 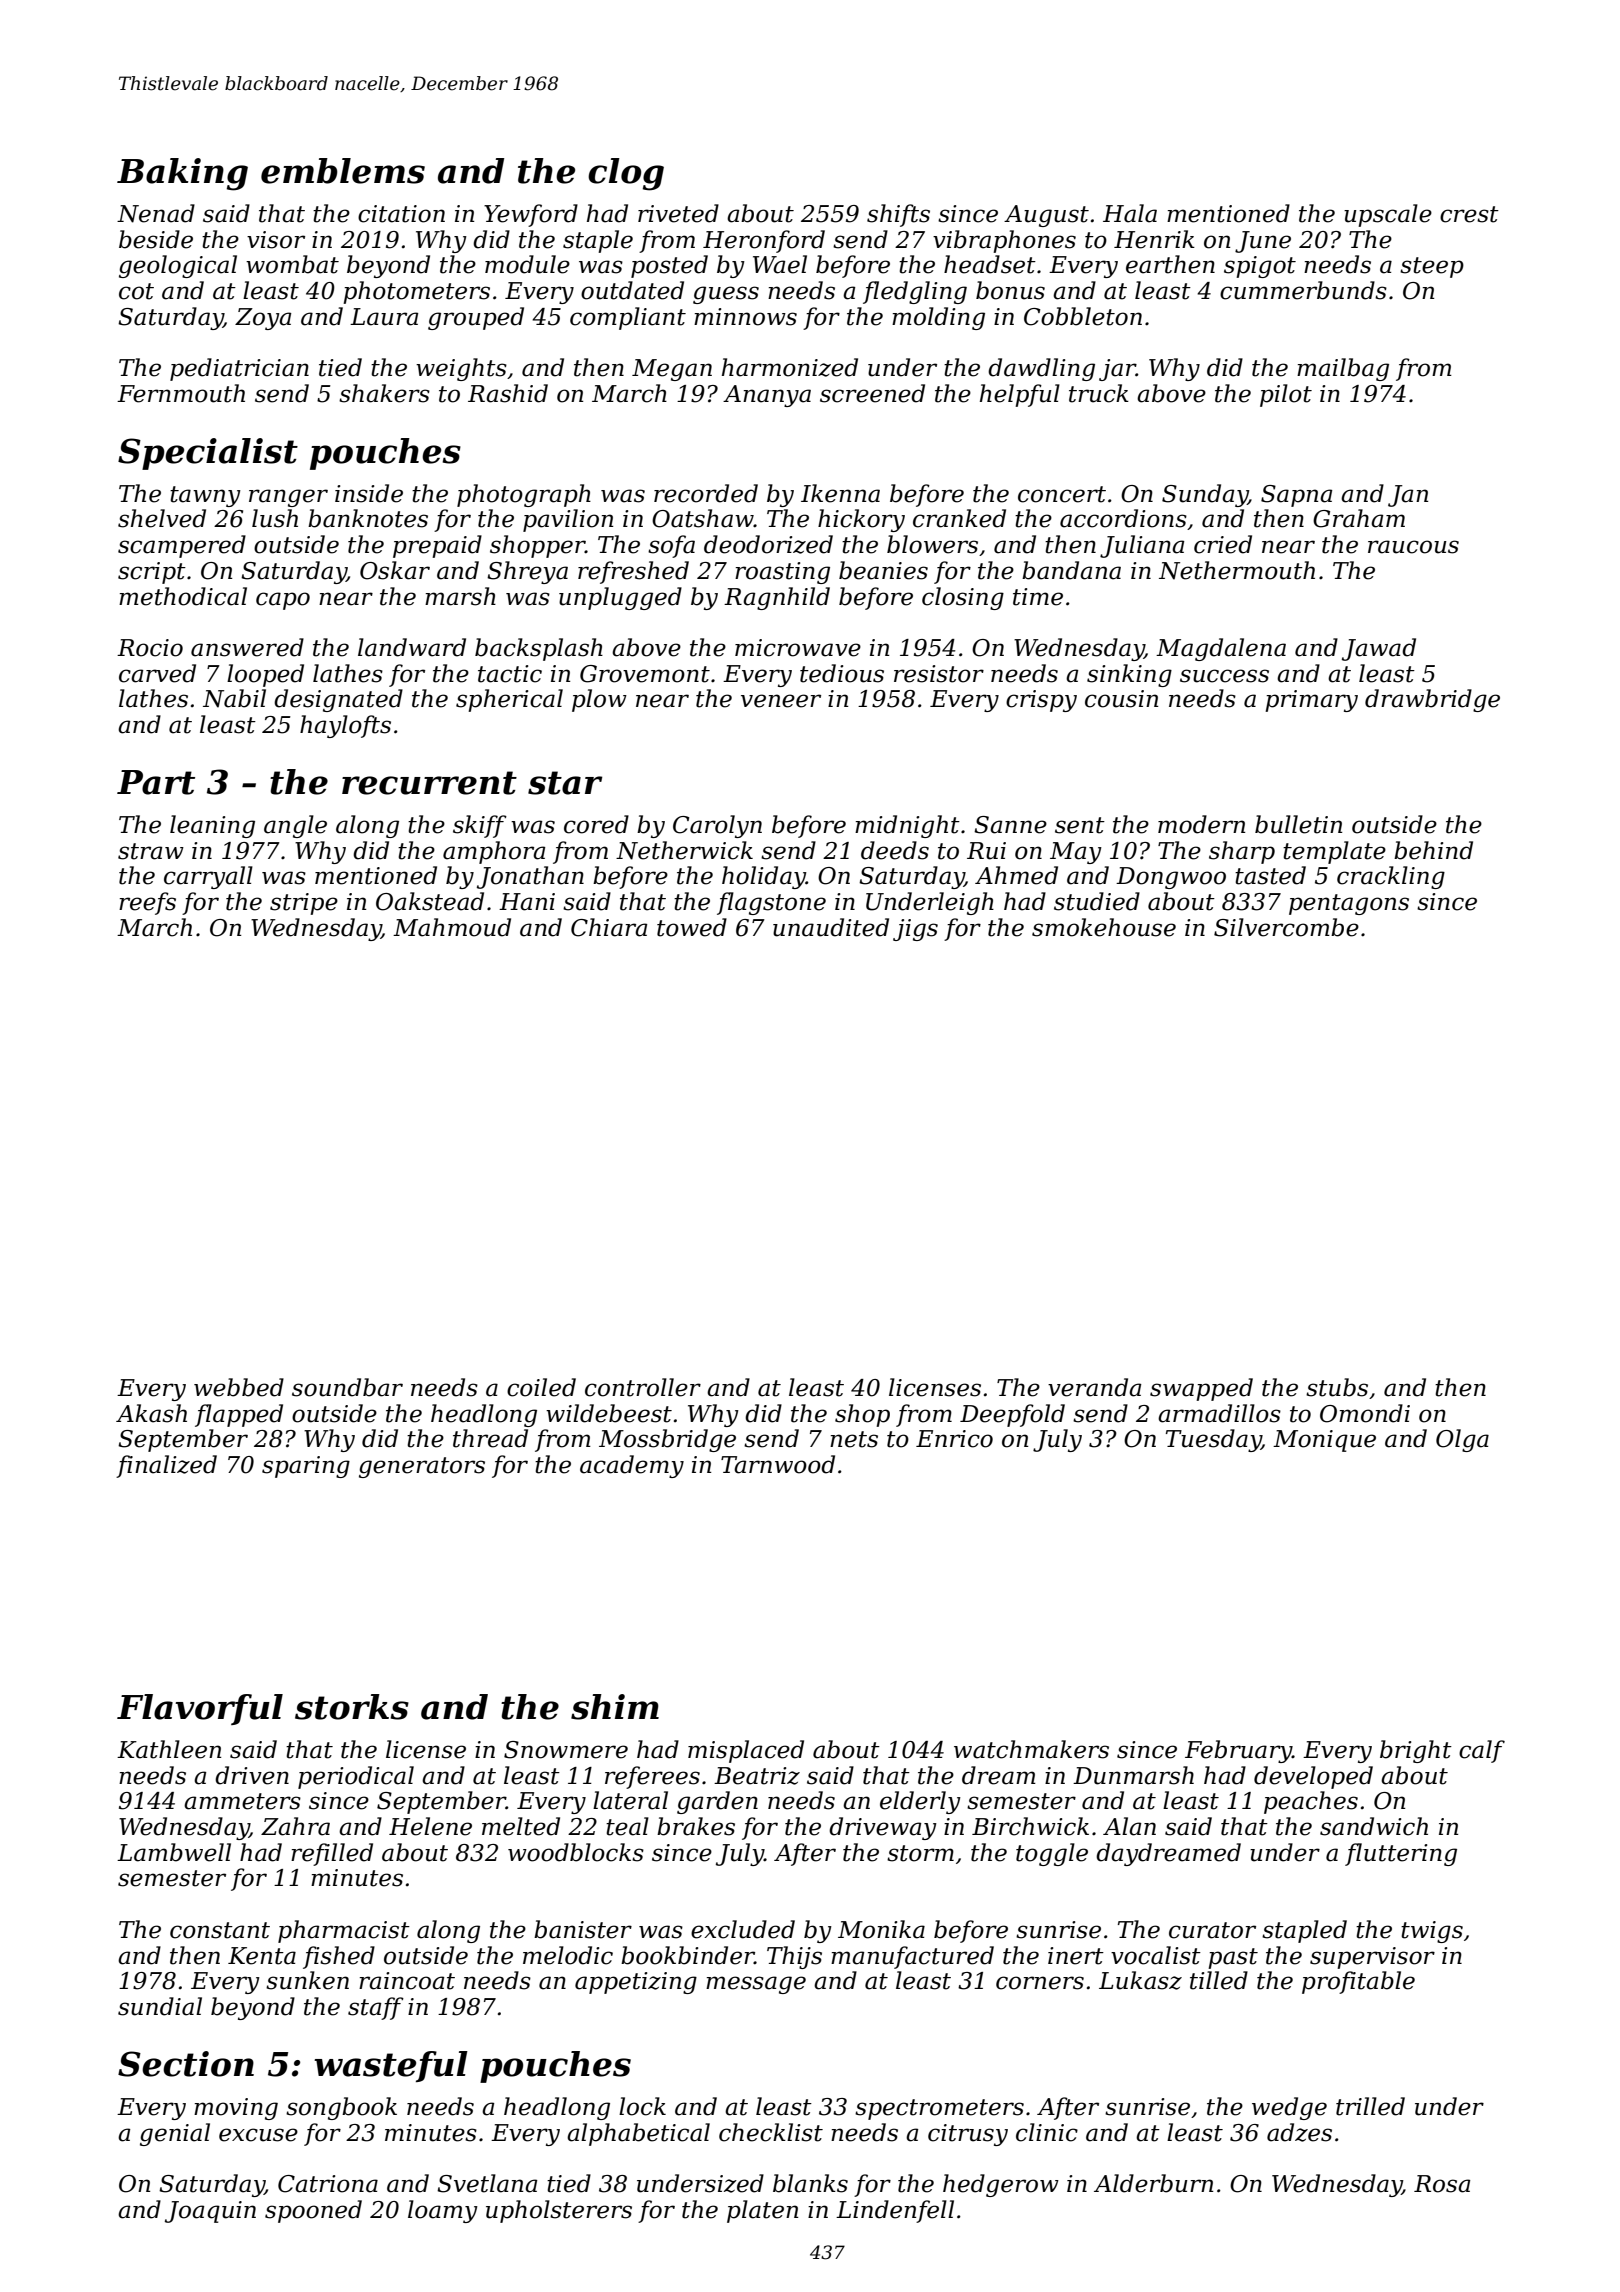 What do you see at coordinates (939, 674) in the screenshot?
I see `resistor` at bounding box center [939, 674].
